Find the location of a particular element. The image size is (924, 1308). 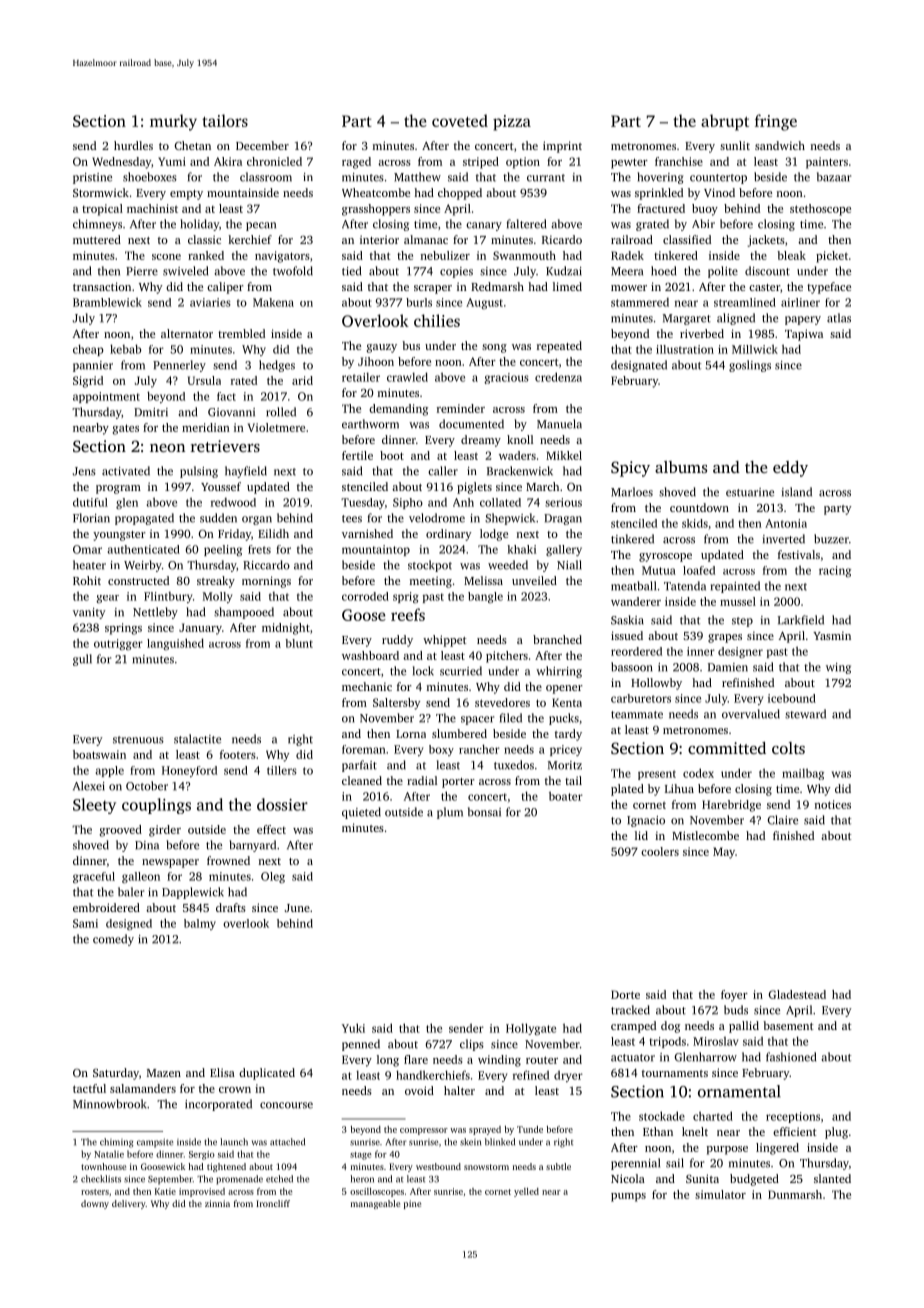

December is located at coordinates (262, 145).
